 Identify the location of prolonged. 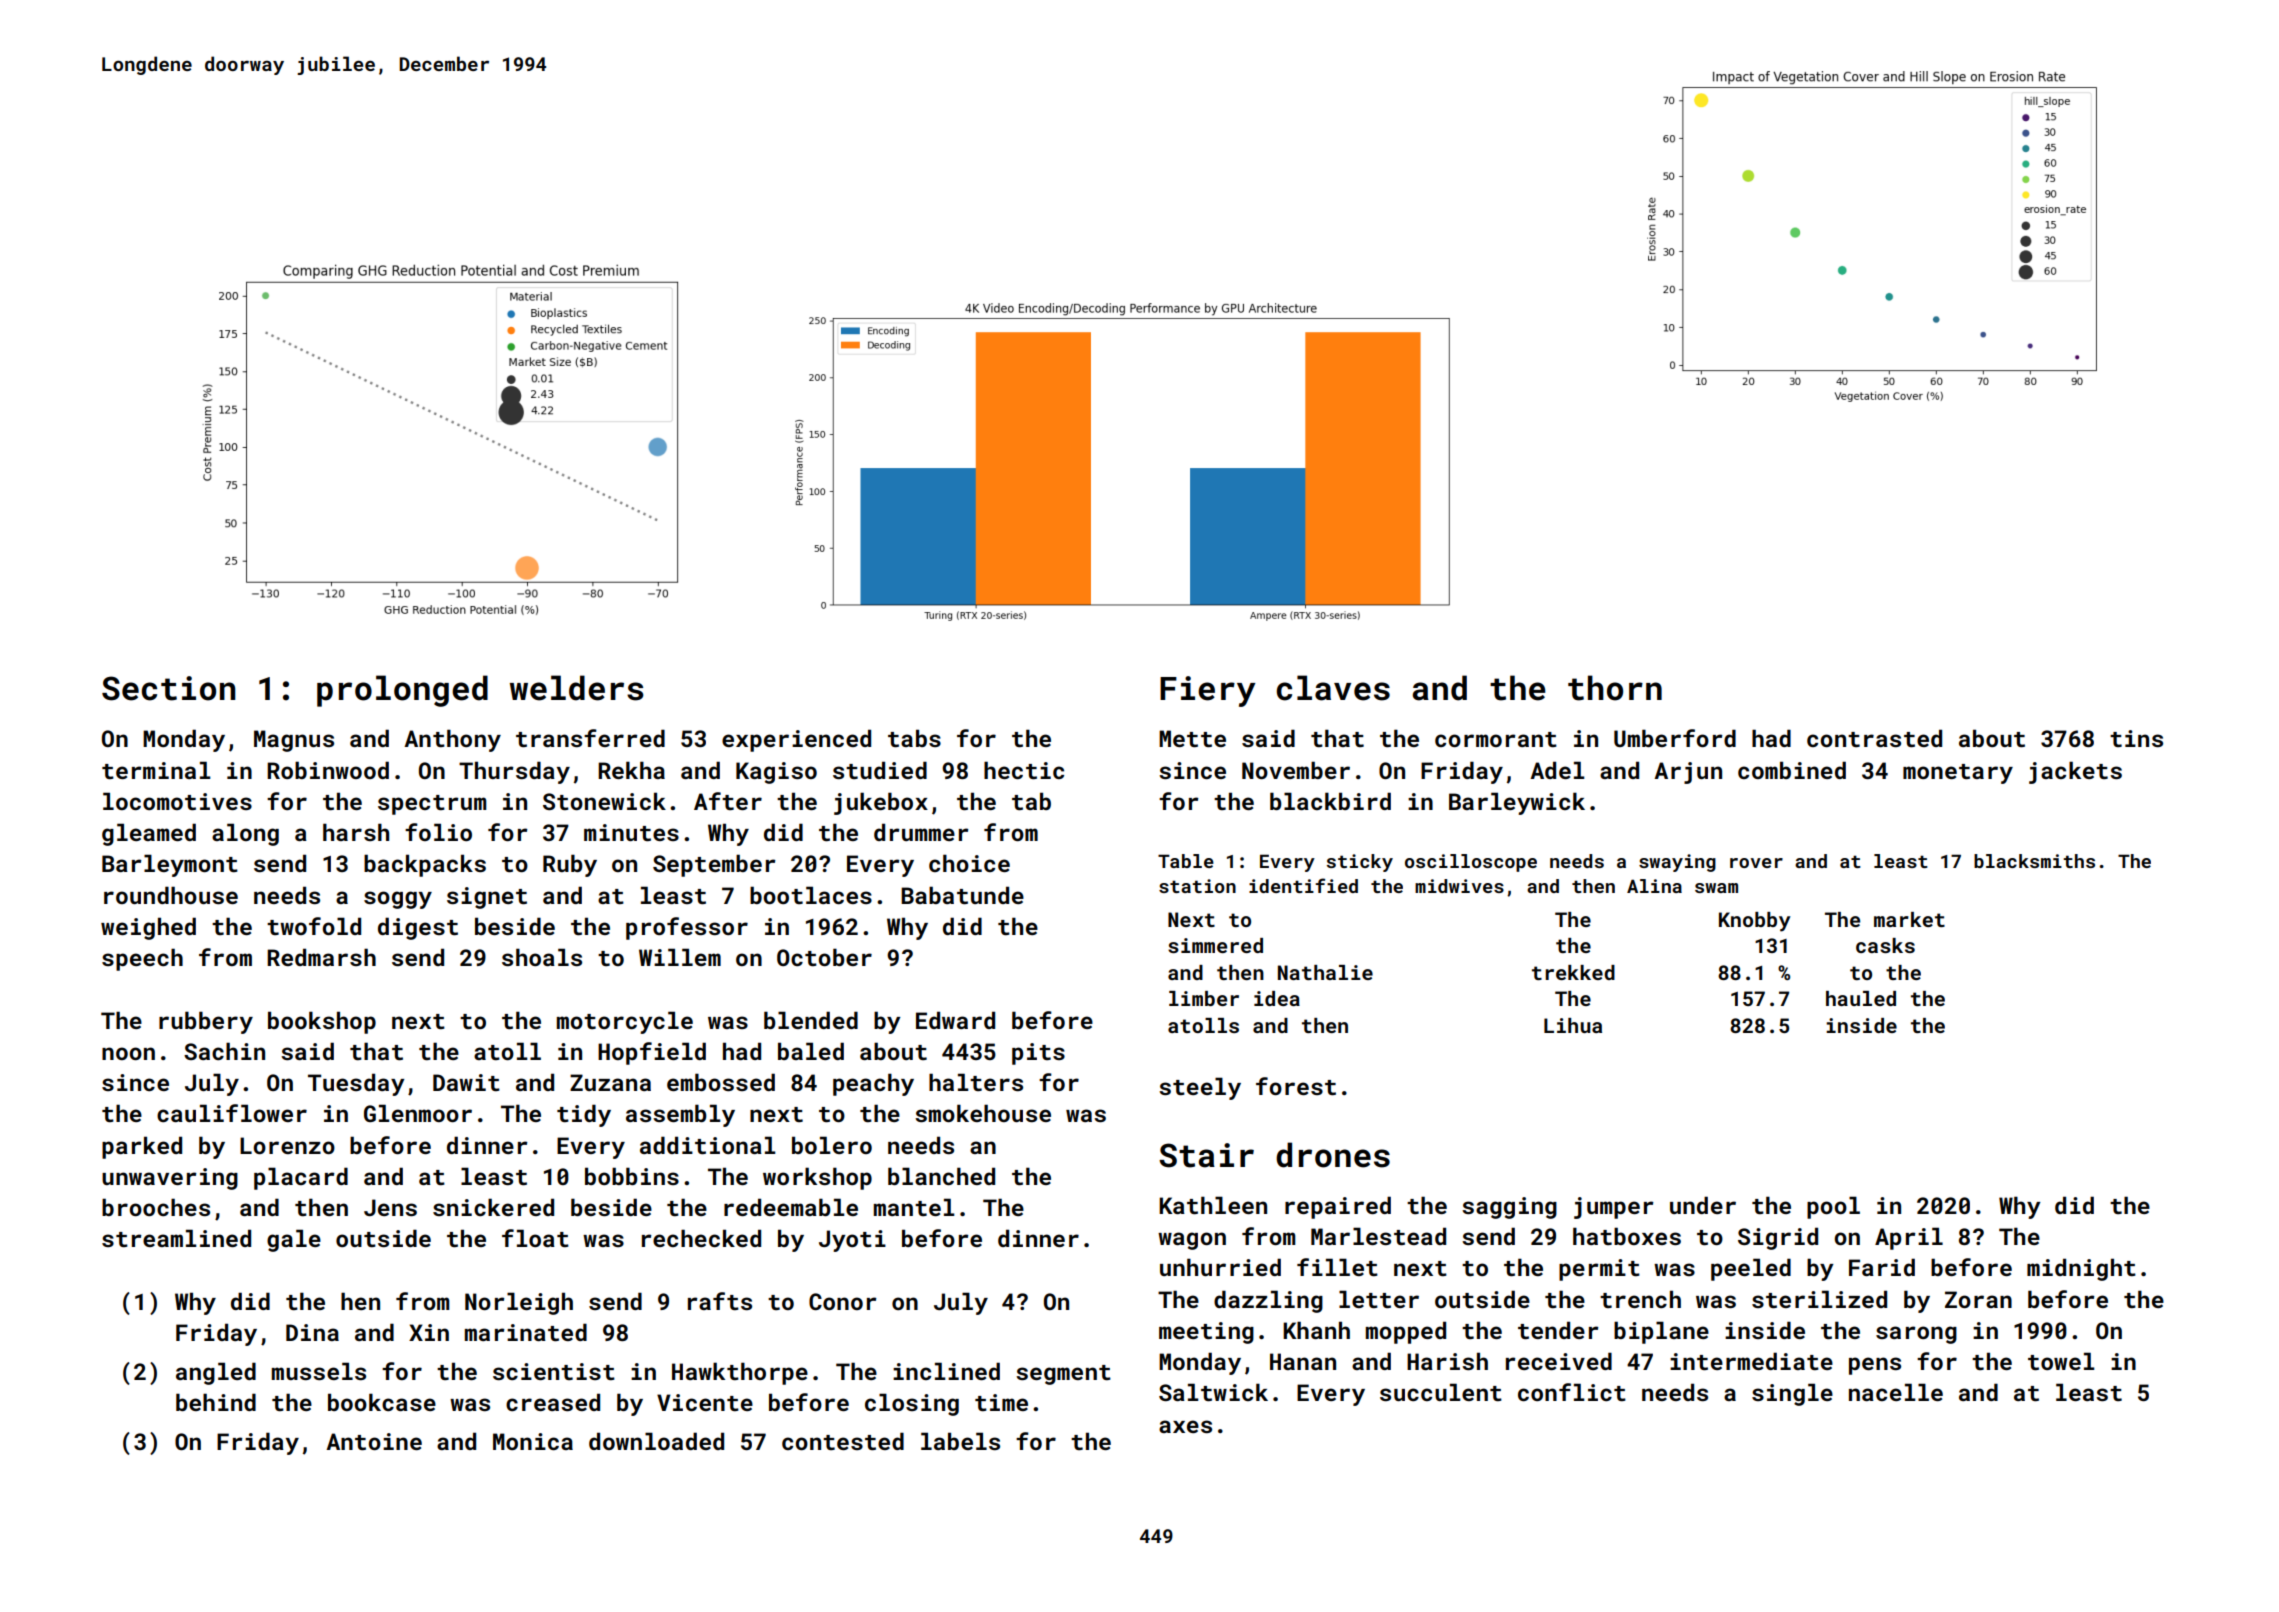
(402, 691).
